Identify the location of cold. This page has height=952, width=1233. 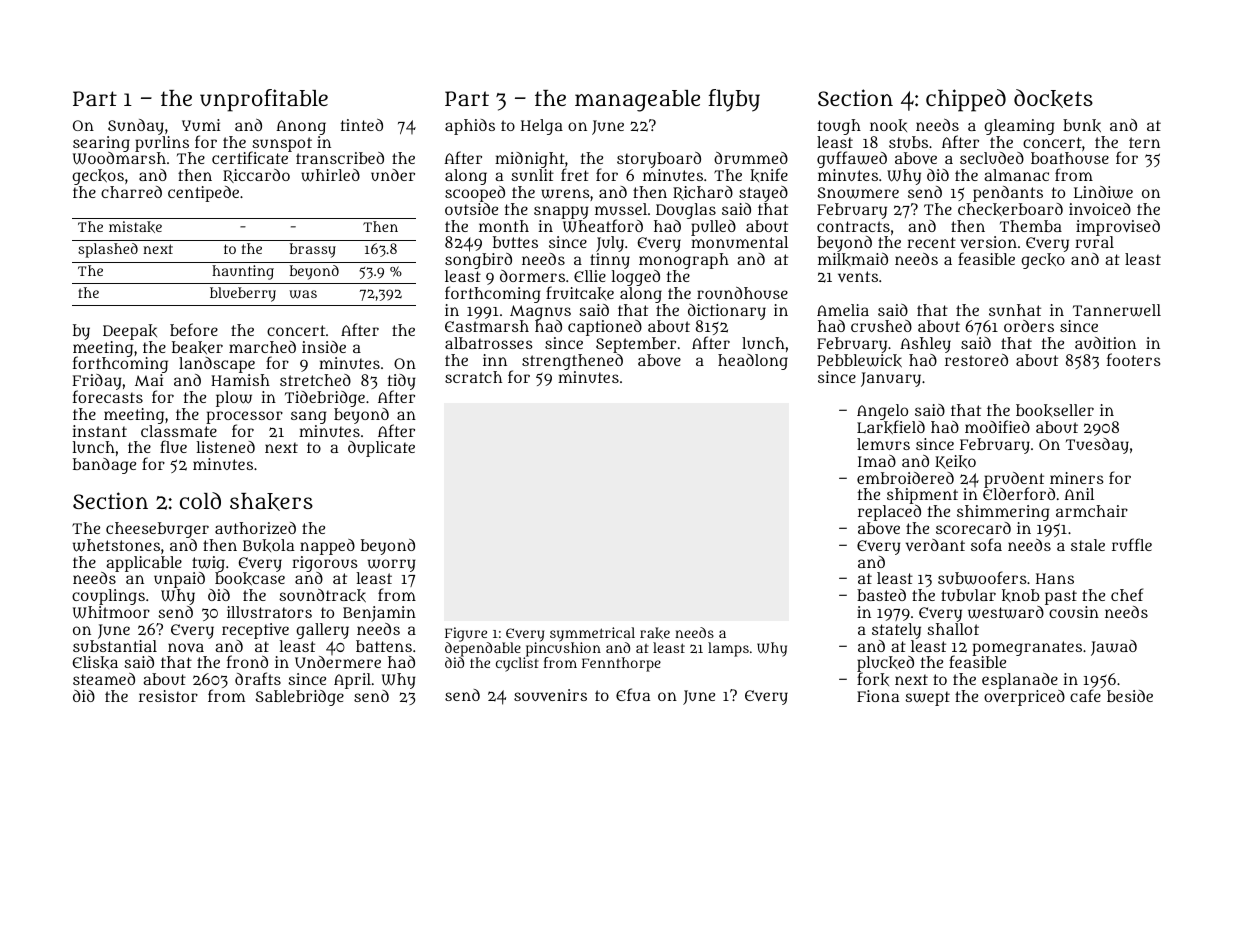
(200, 500).
